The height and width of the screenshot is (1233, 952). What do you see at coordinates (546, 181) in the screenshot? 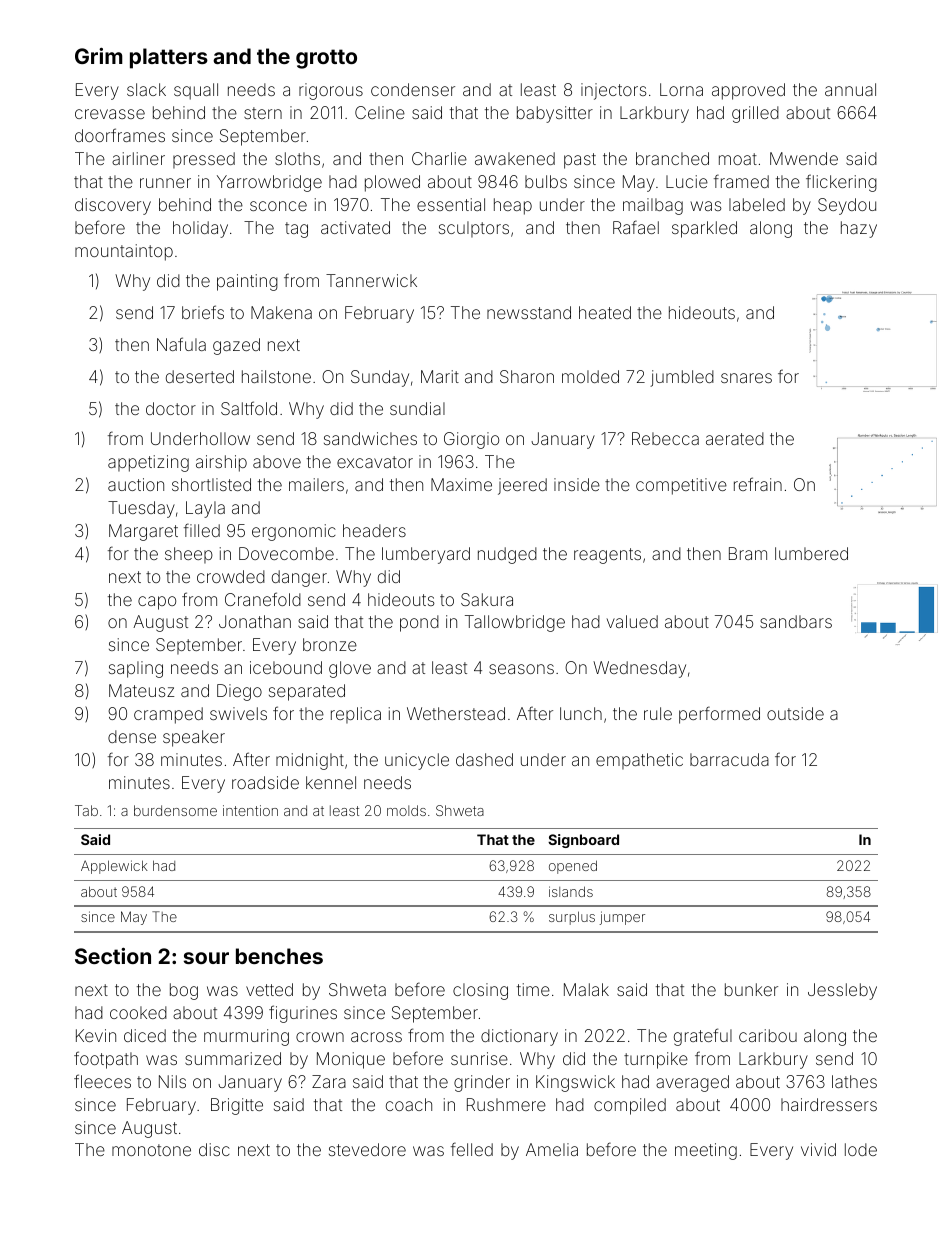
I see `bulbs` at bounding box center [546, 181].
